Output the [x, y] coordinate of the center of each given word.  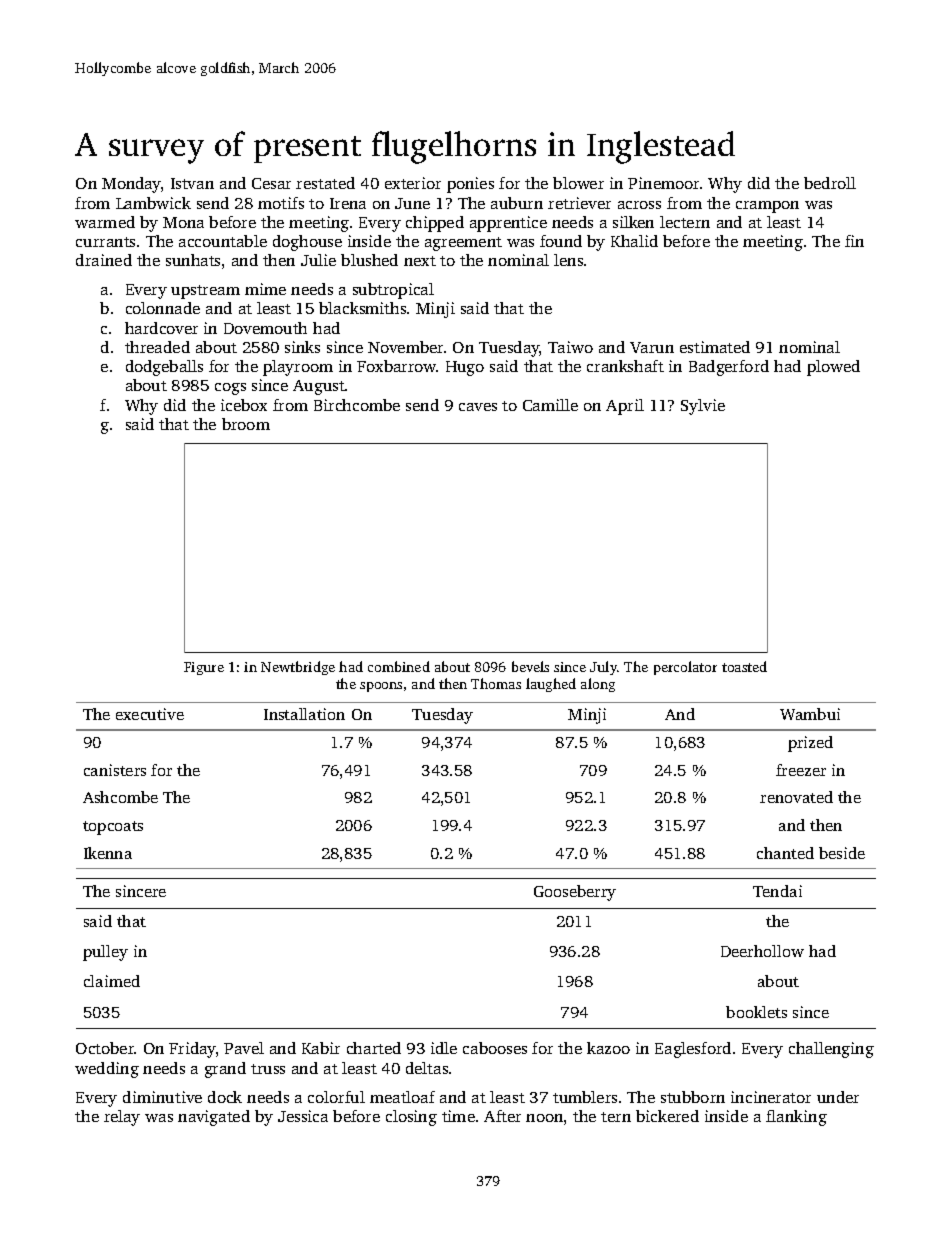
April [625, 407]
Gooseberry [575, 893]
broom [246, 424]
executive [150, 714]
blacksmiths [362, 308]
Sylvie [703, 407]
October [105, 1048]
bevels [530, 666]
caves [478, 407]
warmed [105, 222]
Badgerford [729, 368]
